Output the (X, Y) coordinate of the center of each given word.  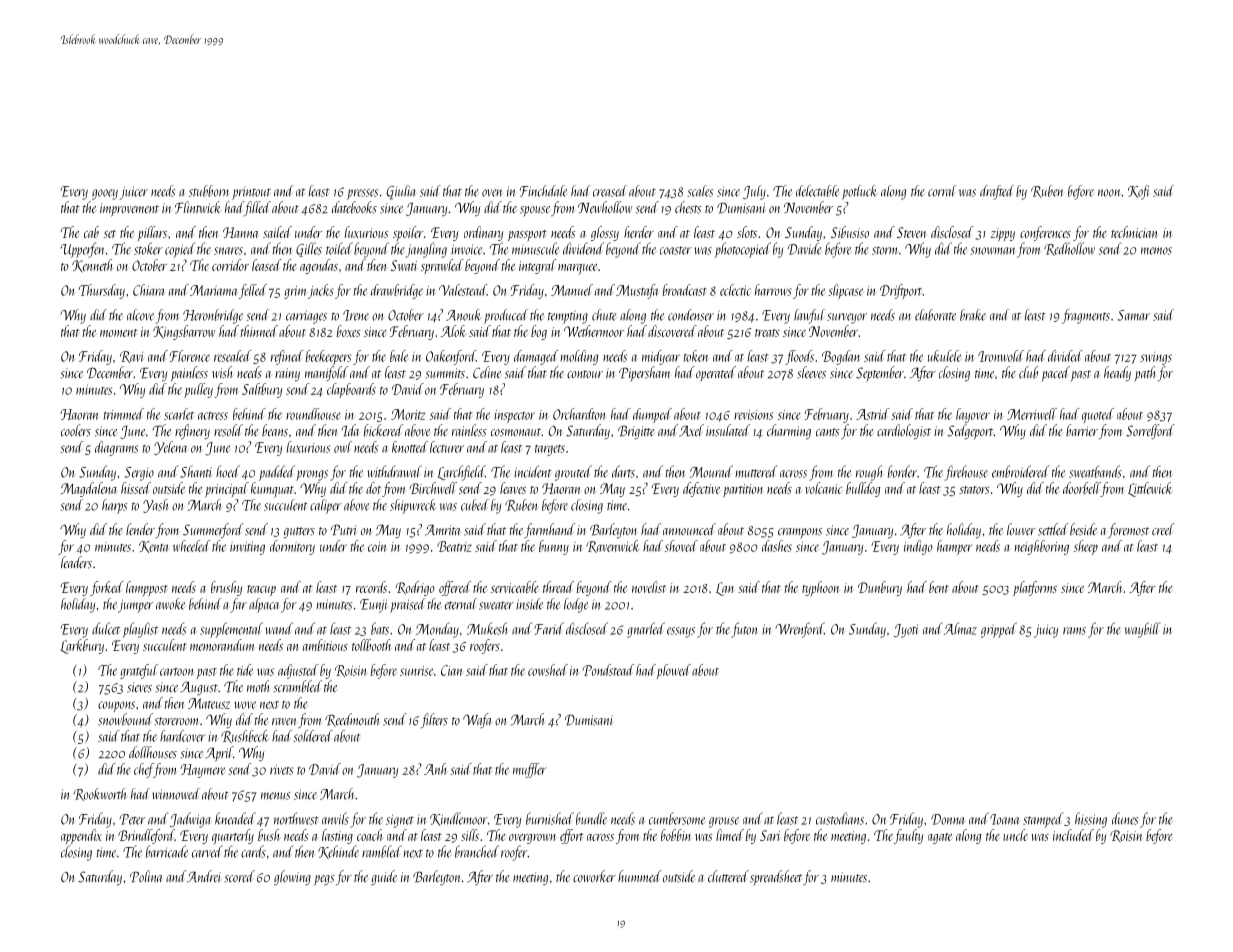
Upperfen (82, 250)
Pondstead (609, 670)
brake (973, 315)
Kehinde (338, 852)
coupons (116, 706)
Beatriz (454, 546)
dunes (1125, 818)
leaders (76, 562)
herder (639, 232)
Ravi (132, 357)
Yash (156, 506)
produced (506, 316)
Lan (725, 589)
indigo (918, 547)
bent (939, 587)
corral (942, 191)
